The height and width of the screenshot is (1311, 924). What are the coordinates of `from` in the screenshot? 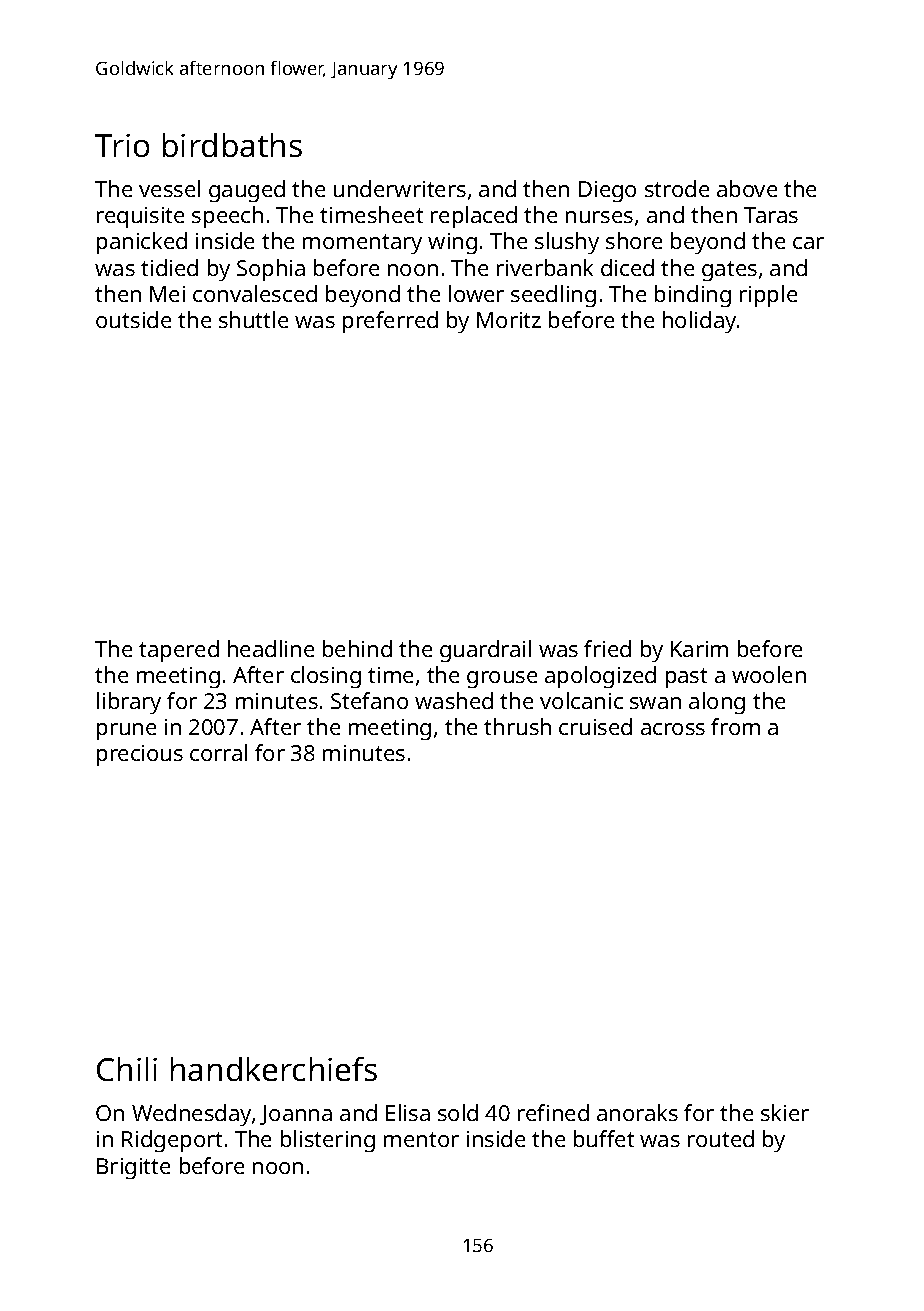 It's located at (735, 726).
